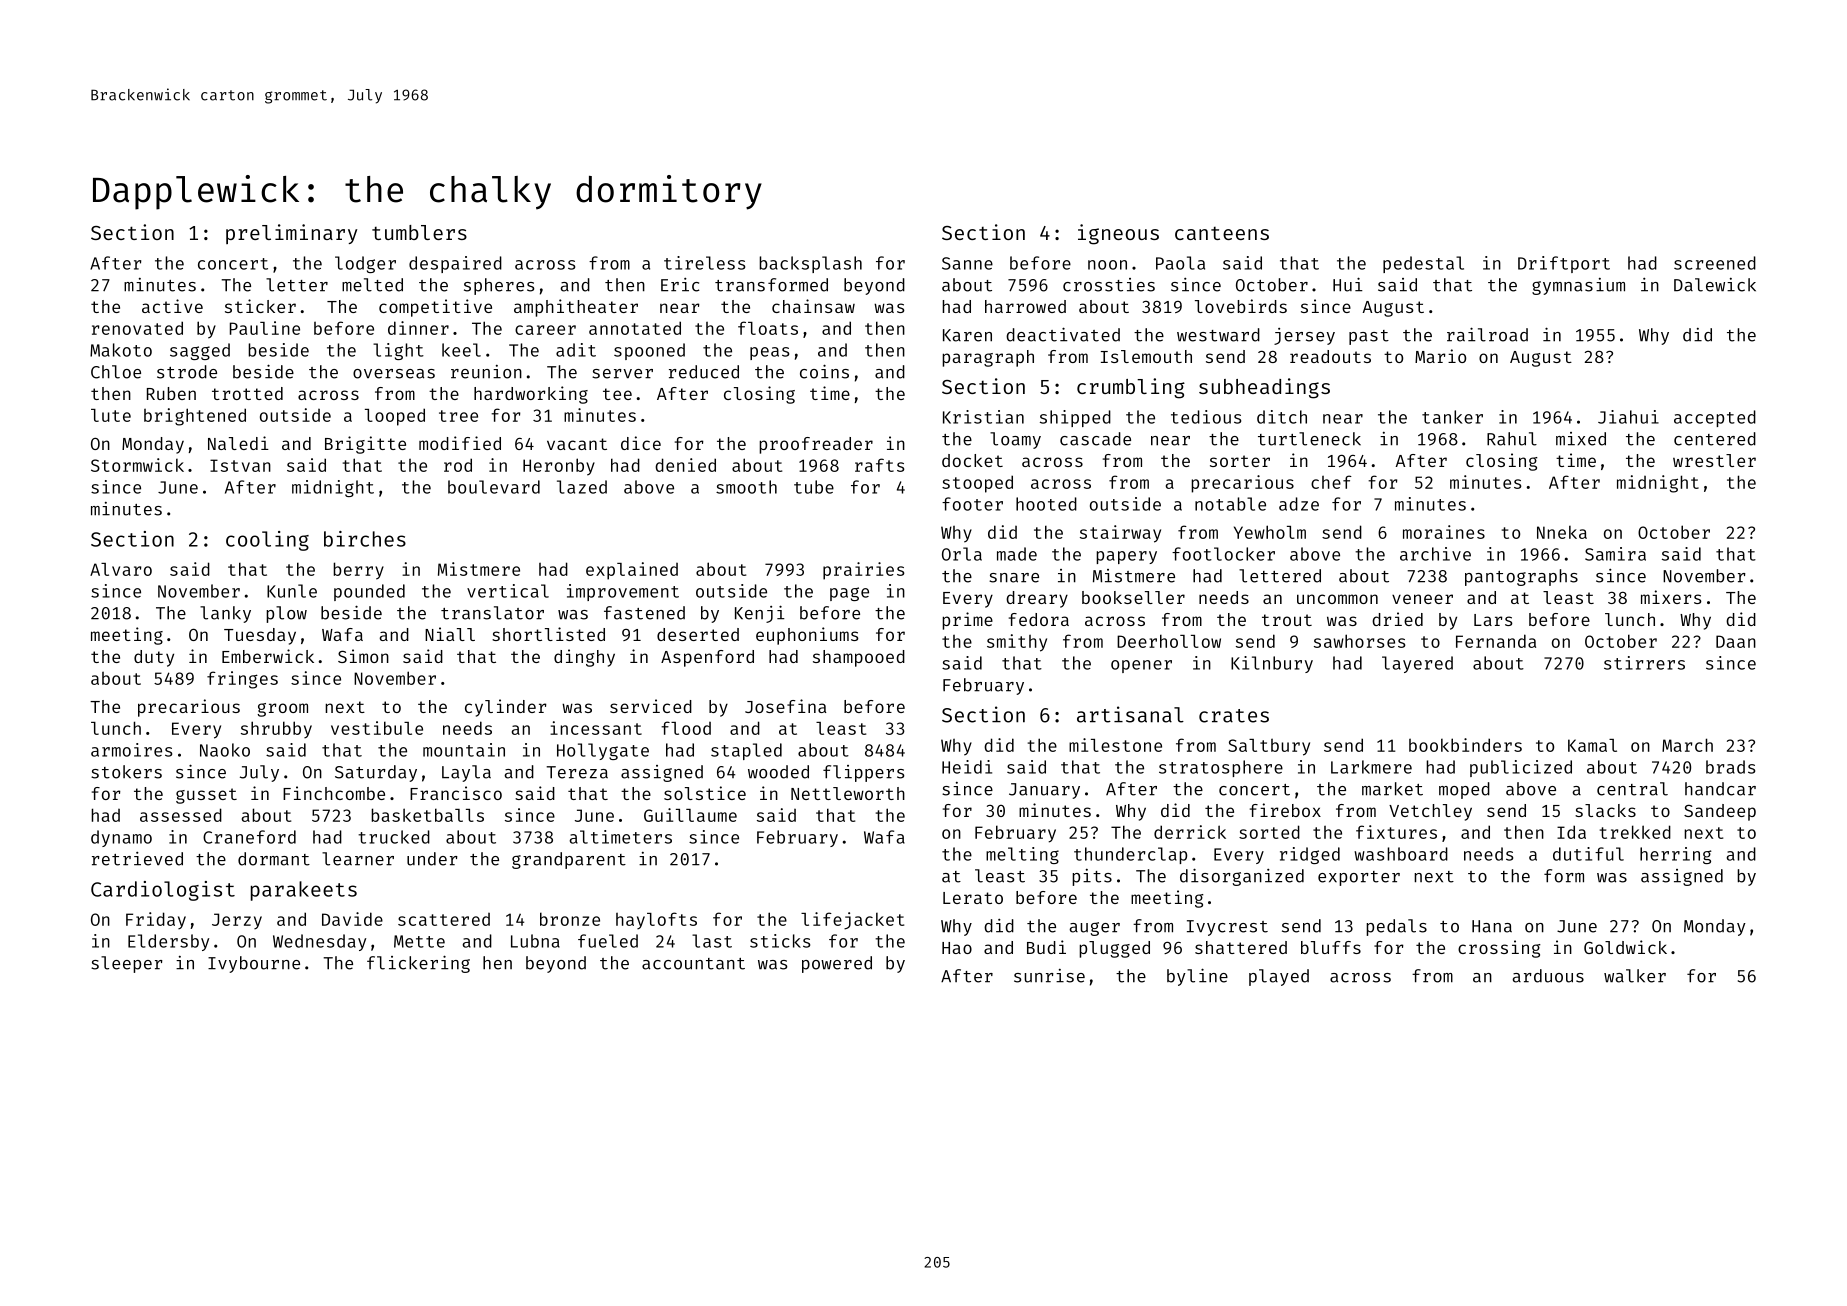 This image has height=1306, width=1847. Describe the element at coordinates (254, 964) in the image. I see `Ivybourne` at that location.
